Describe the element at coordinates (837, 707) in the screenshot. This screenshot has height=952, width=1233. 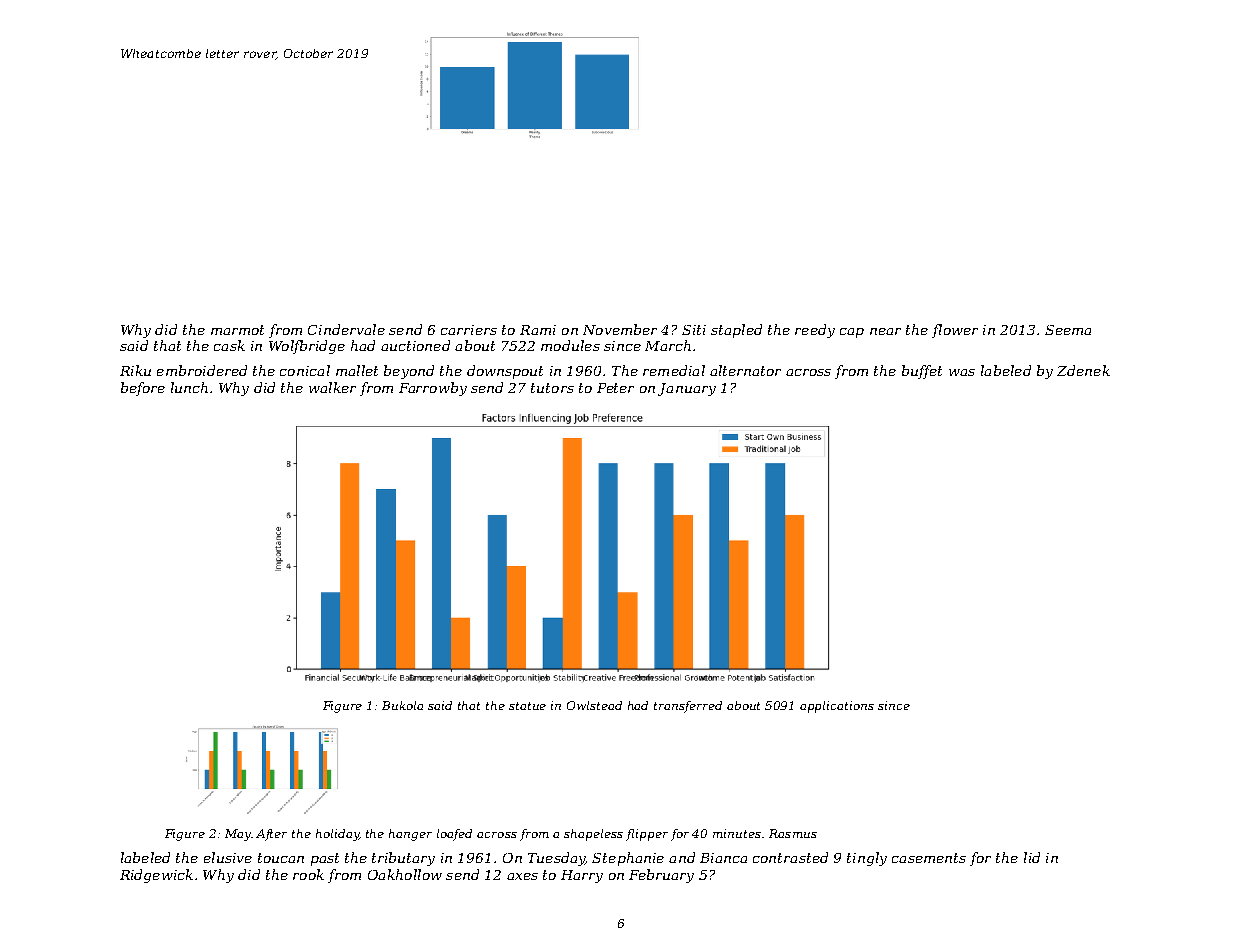
I see `applications` at that location.
